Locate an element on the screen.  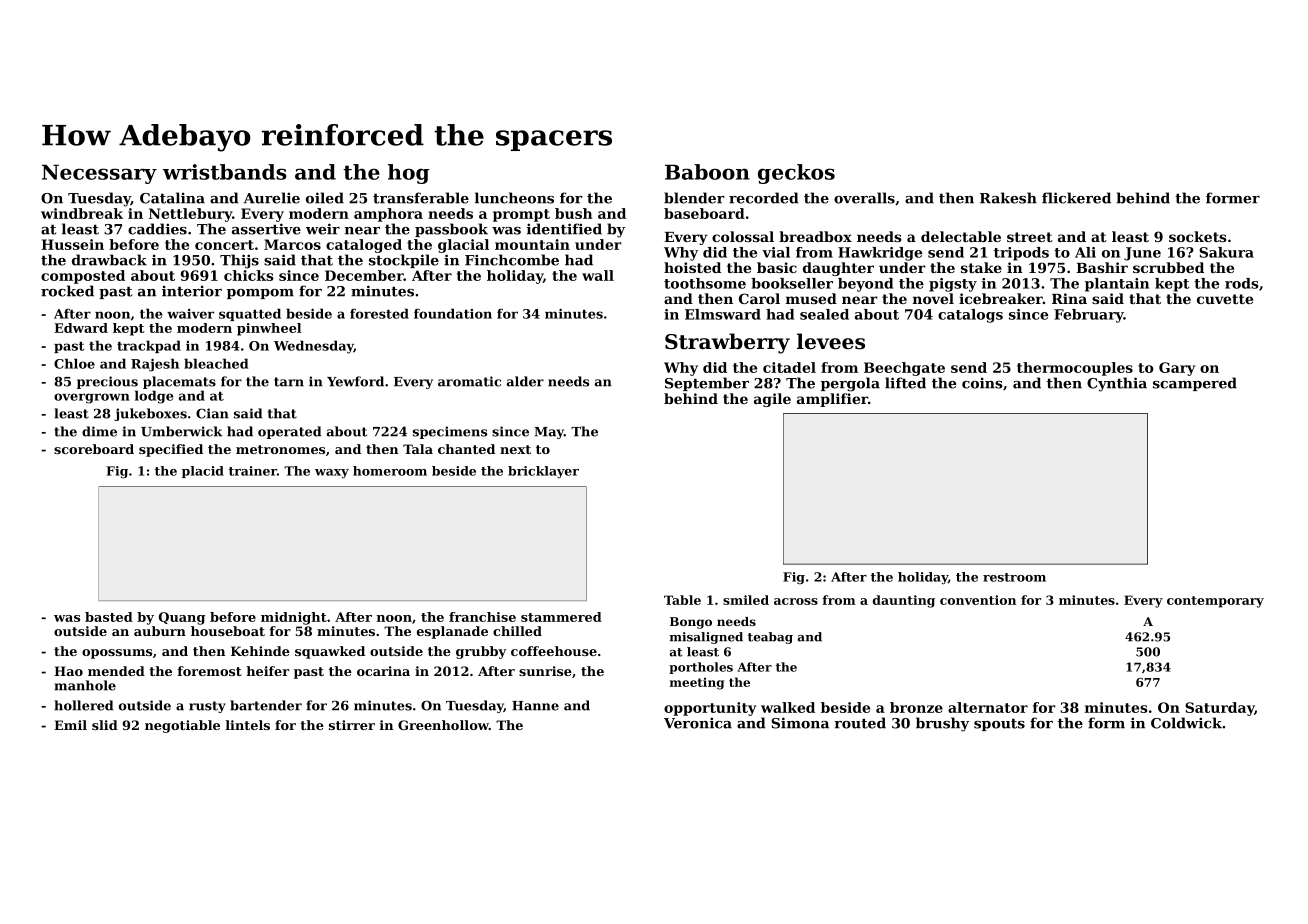
Necessary is located at coordinates (99, 174).
